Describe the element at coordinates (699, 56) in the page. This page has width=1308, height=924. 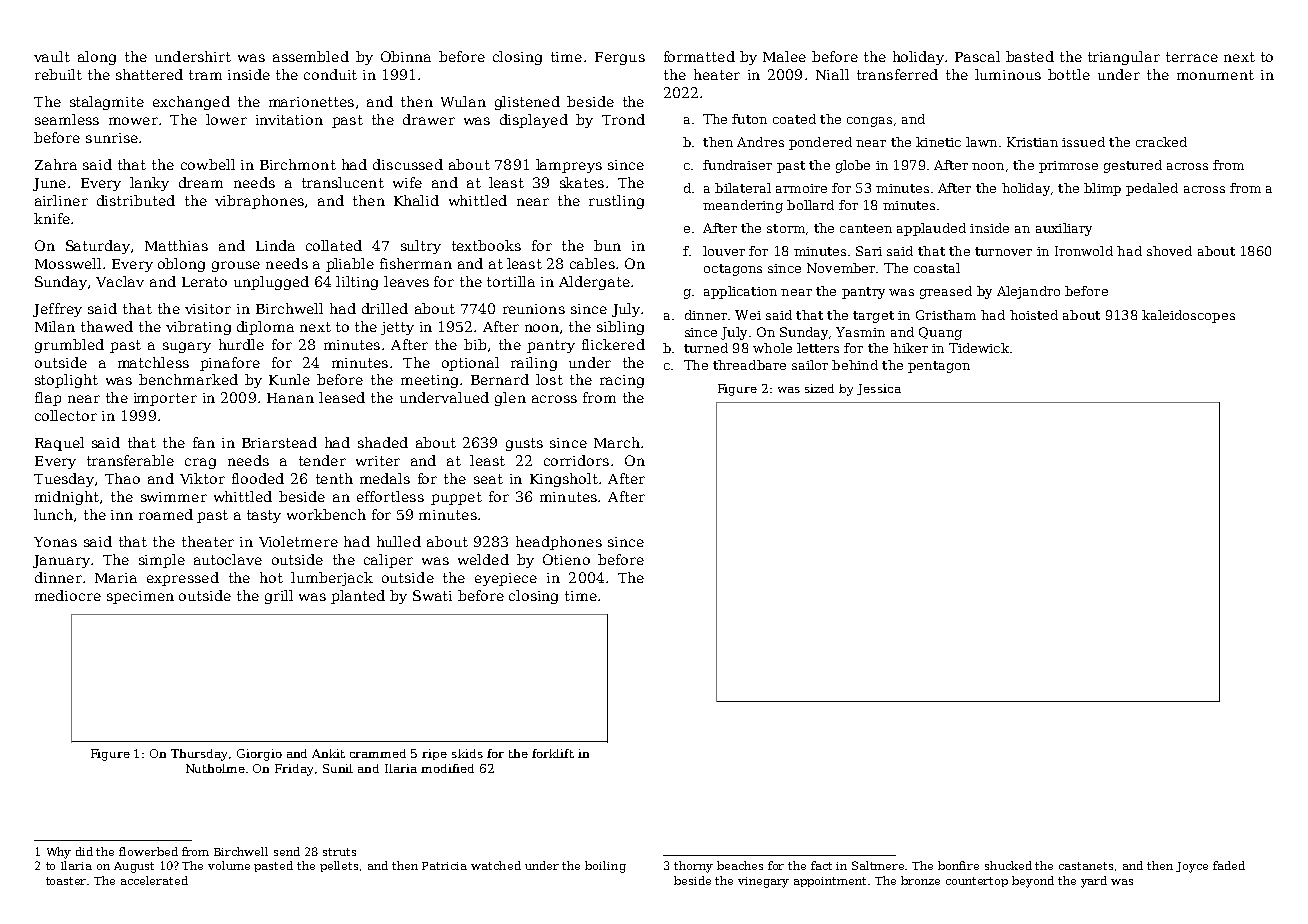
I see `formatted` at that location.
